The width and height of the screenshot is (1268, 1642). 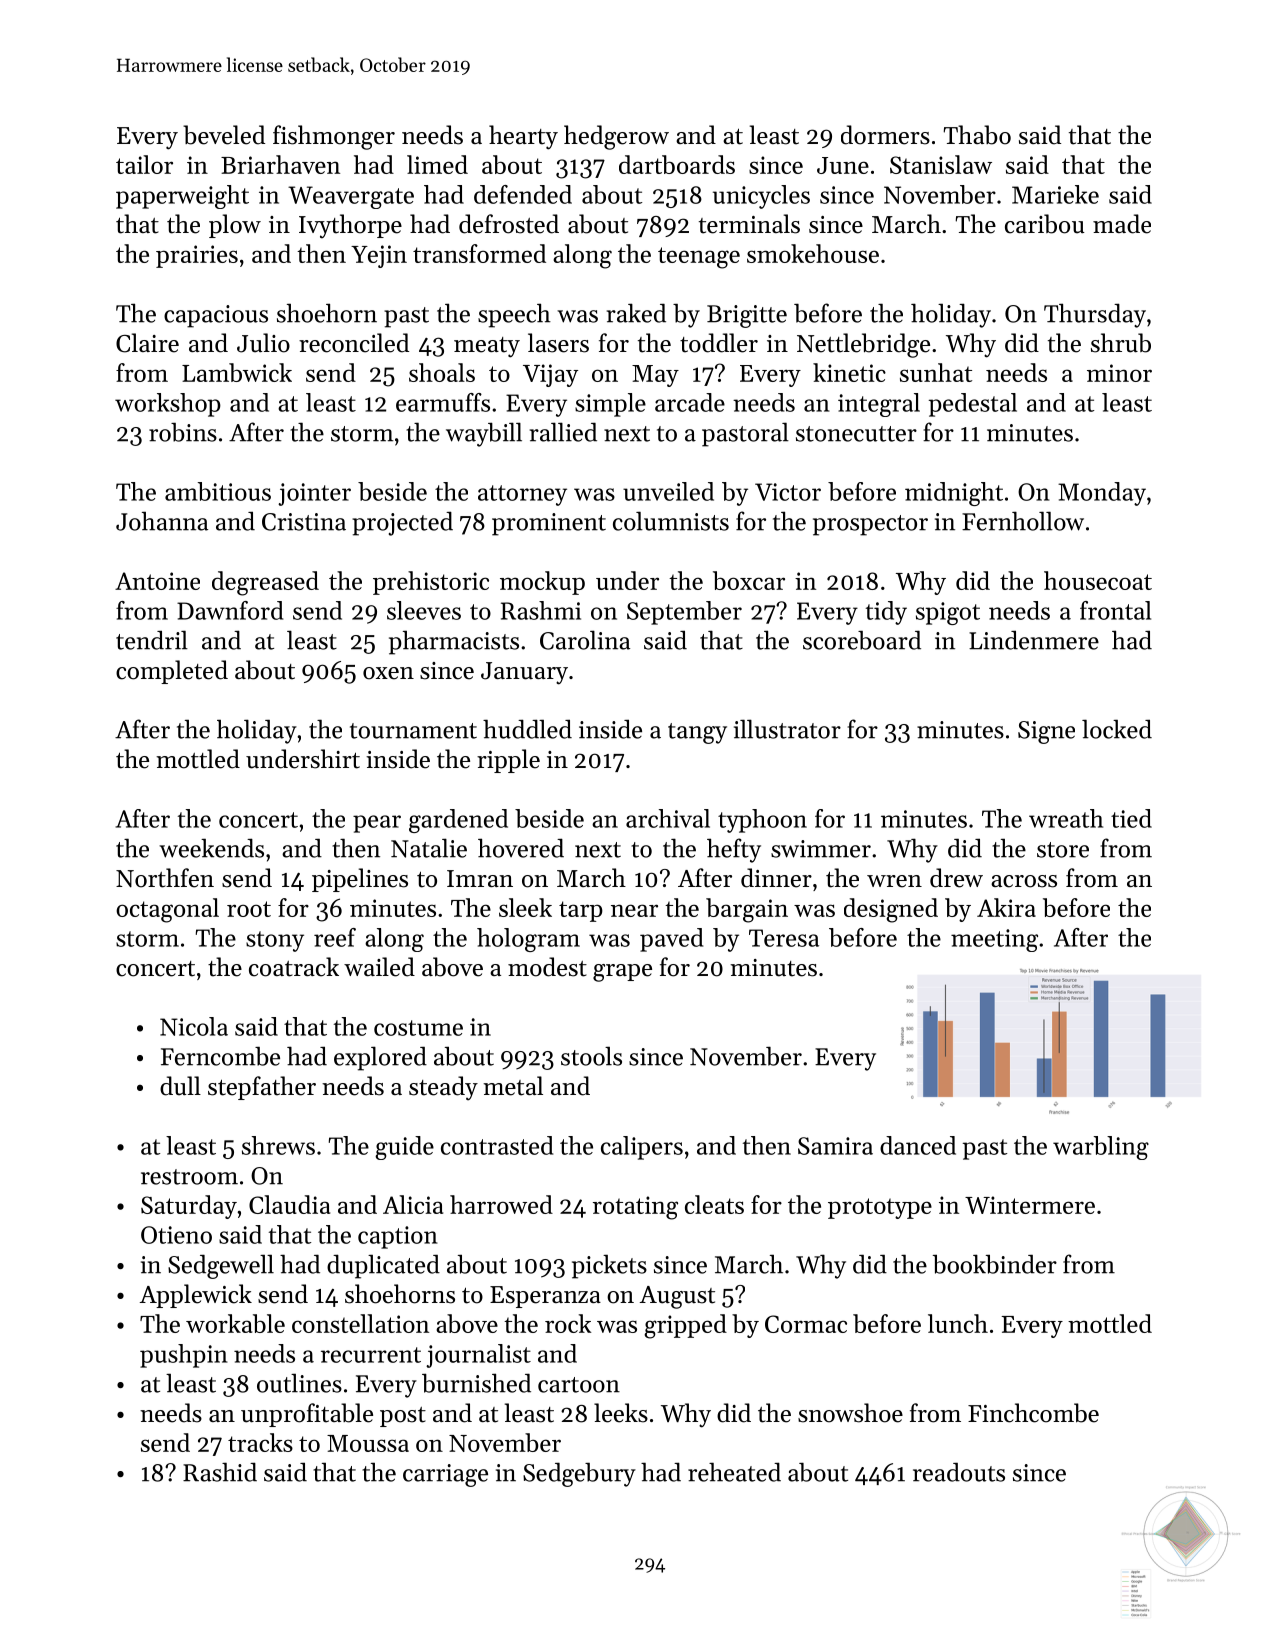 I want to click on Sedgebury, so click(x=579, y=1474).
